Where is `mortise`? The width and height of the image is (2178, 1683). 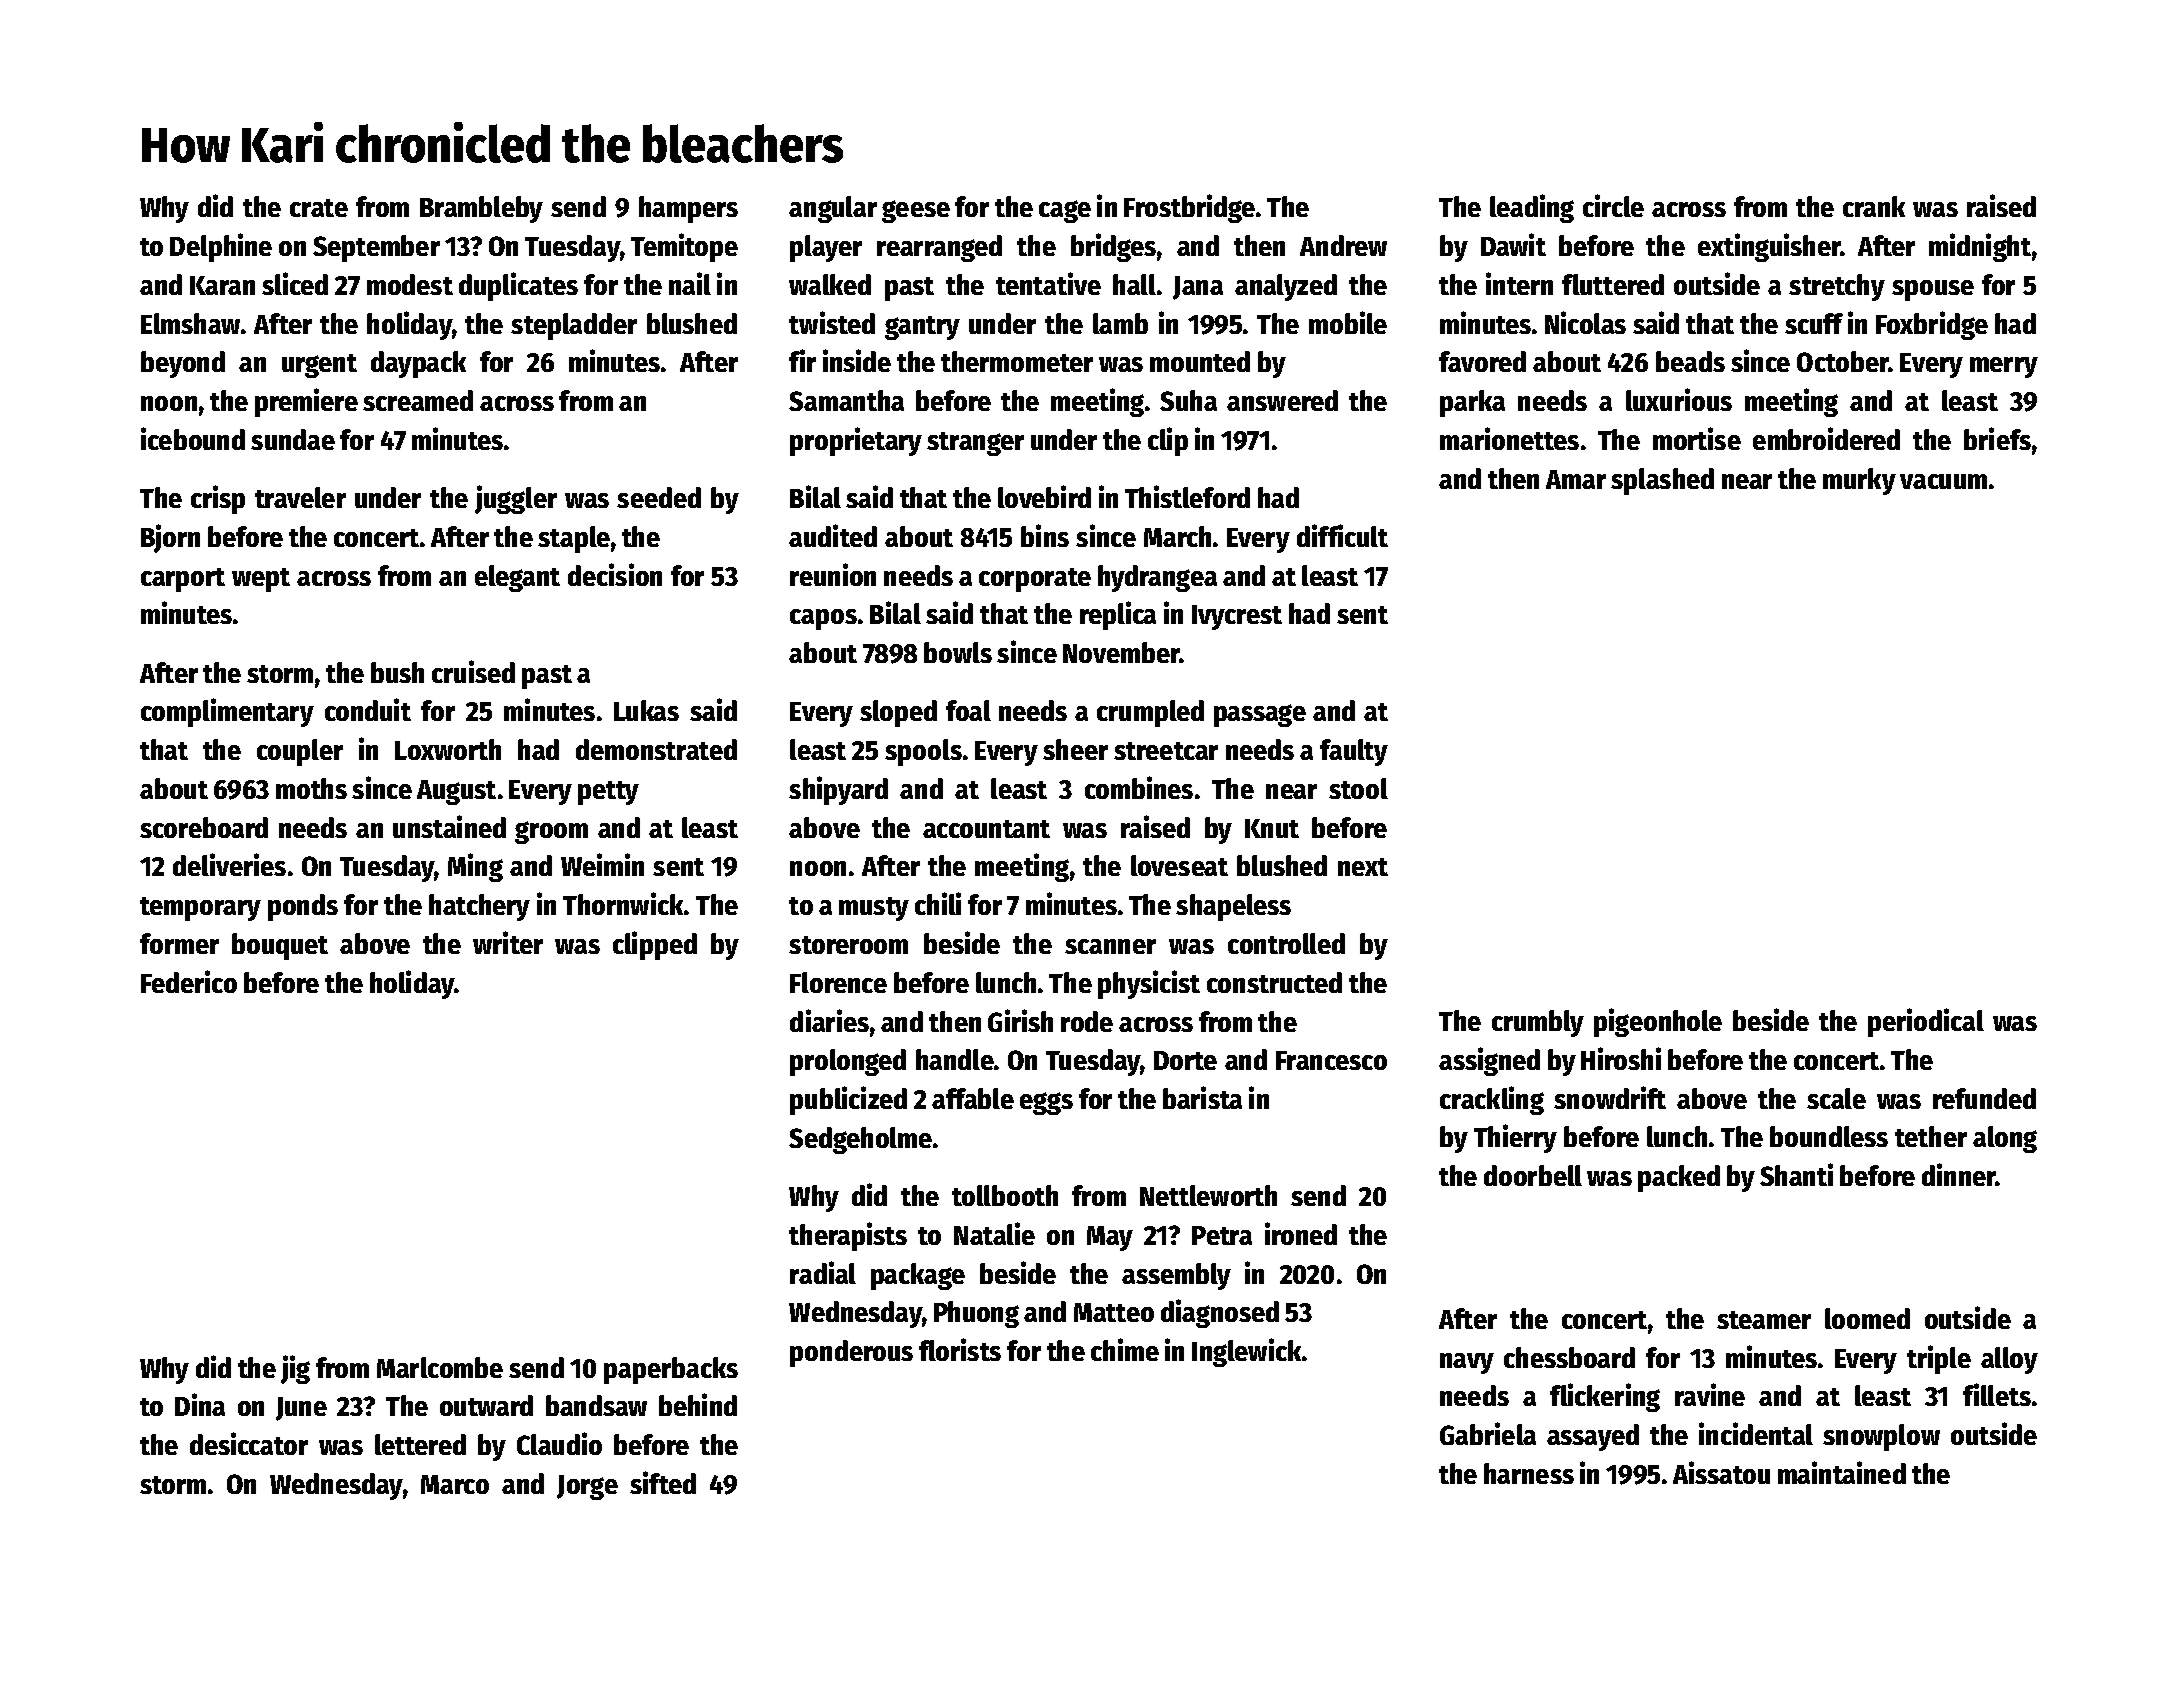 mortise is located at coordinates (1697, 438).
